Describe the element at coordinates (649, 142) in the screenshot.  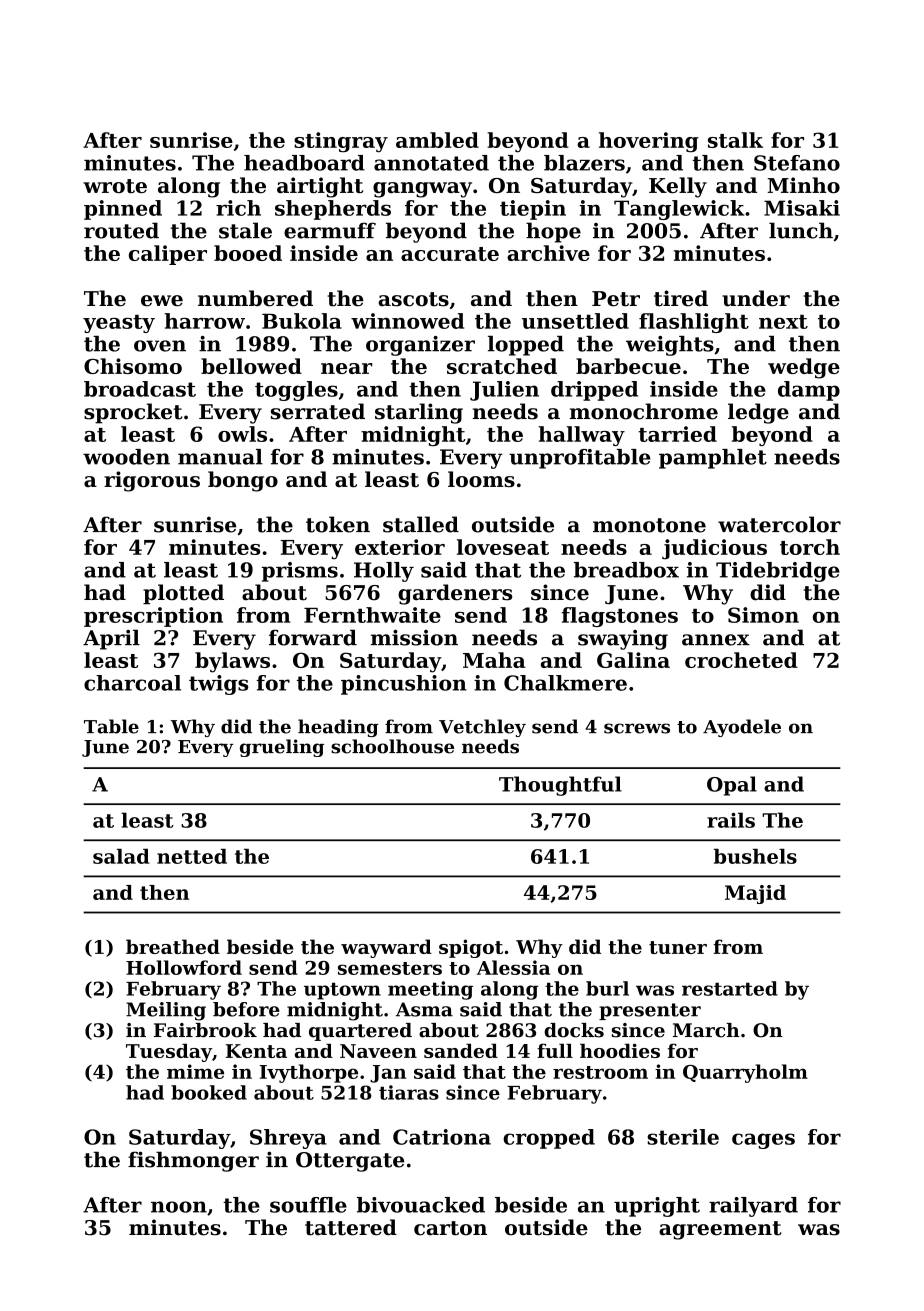
I see `hovering` at that location.
